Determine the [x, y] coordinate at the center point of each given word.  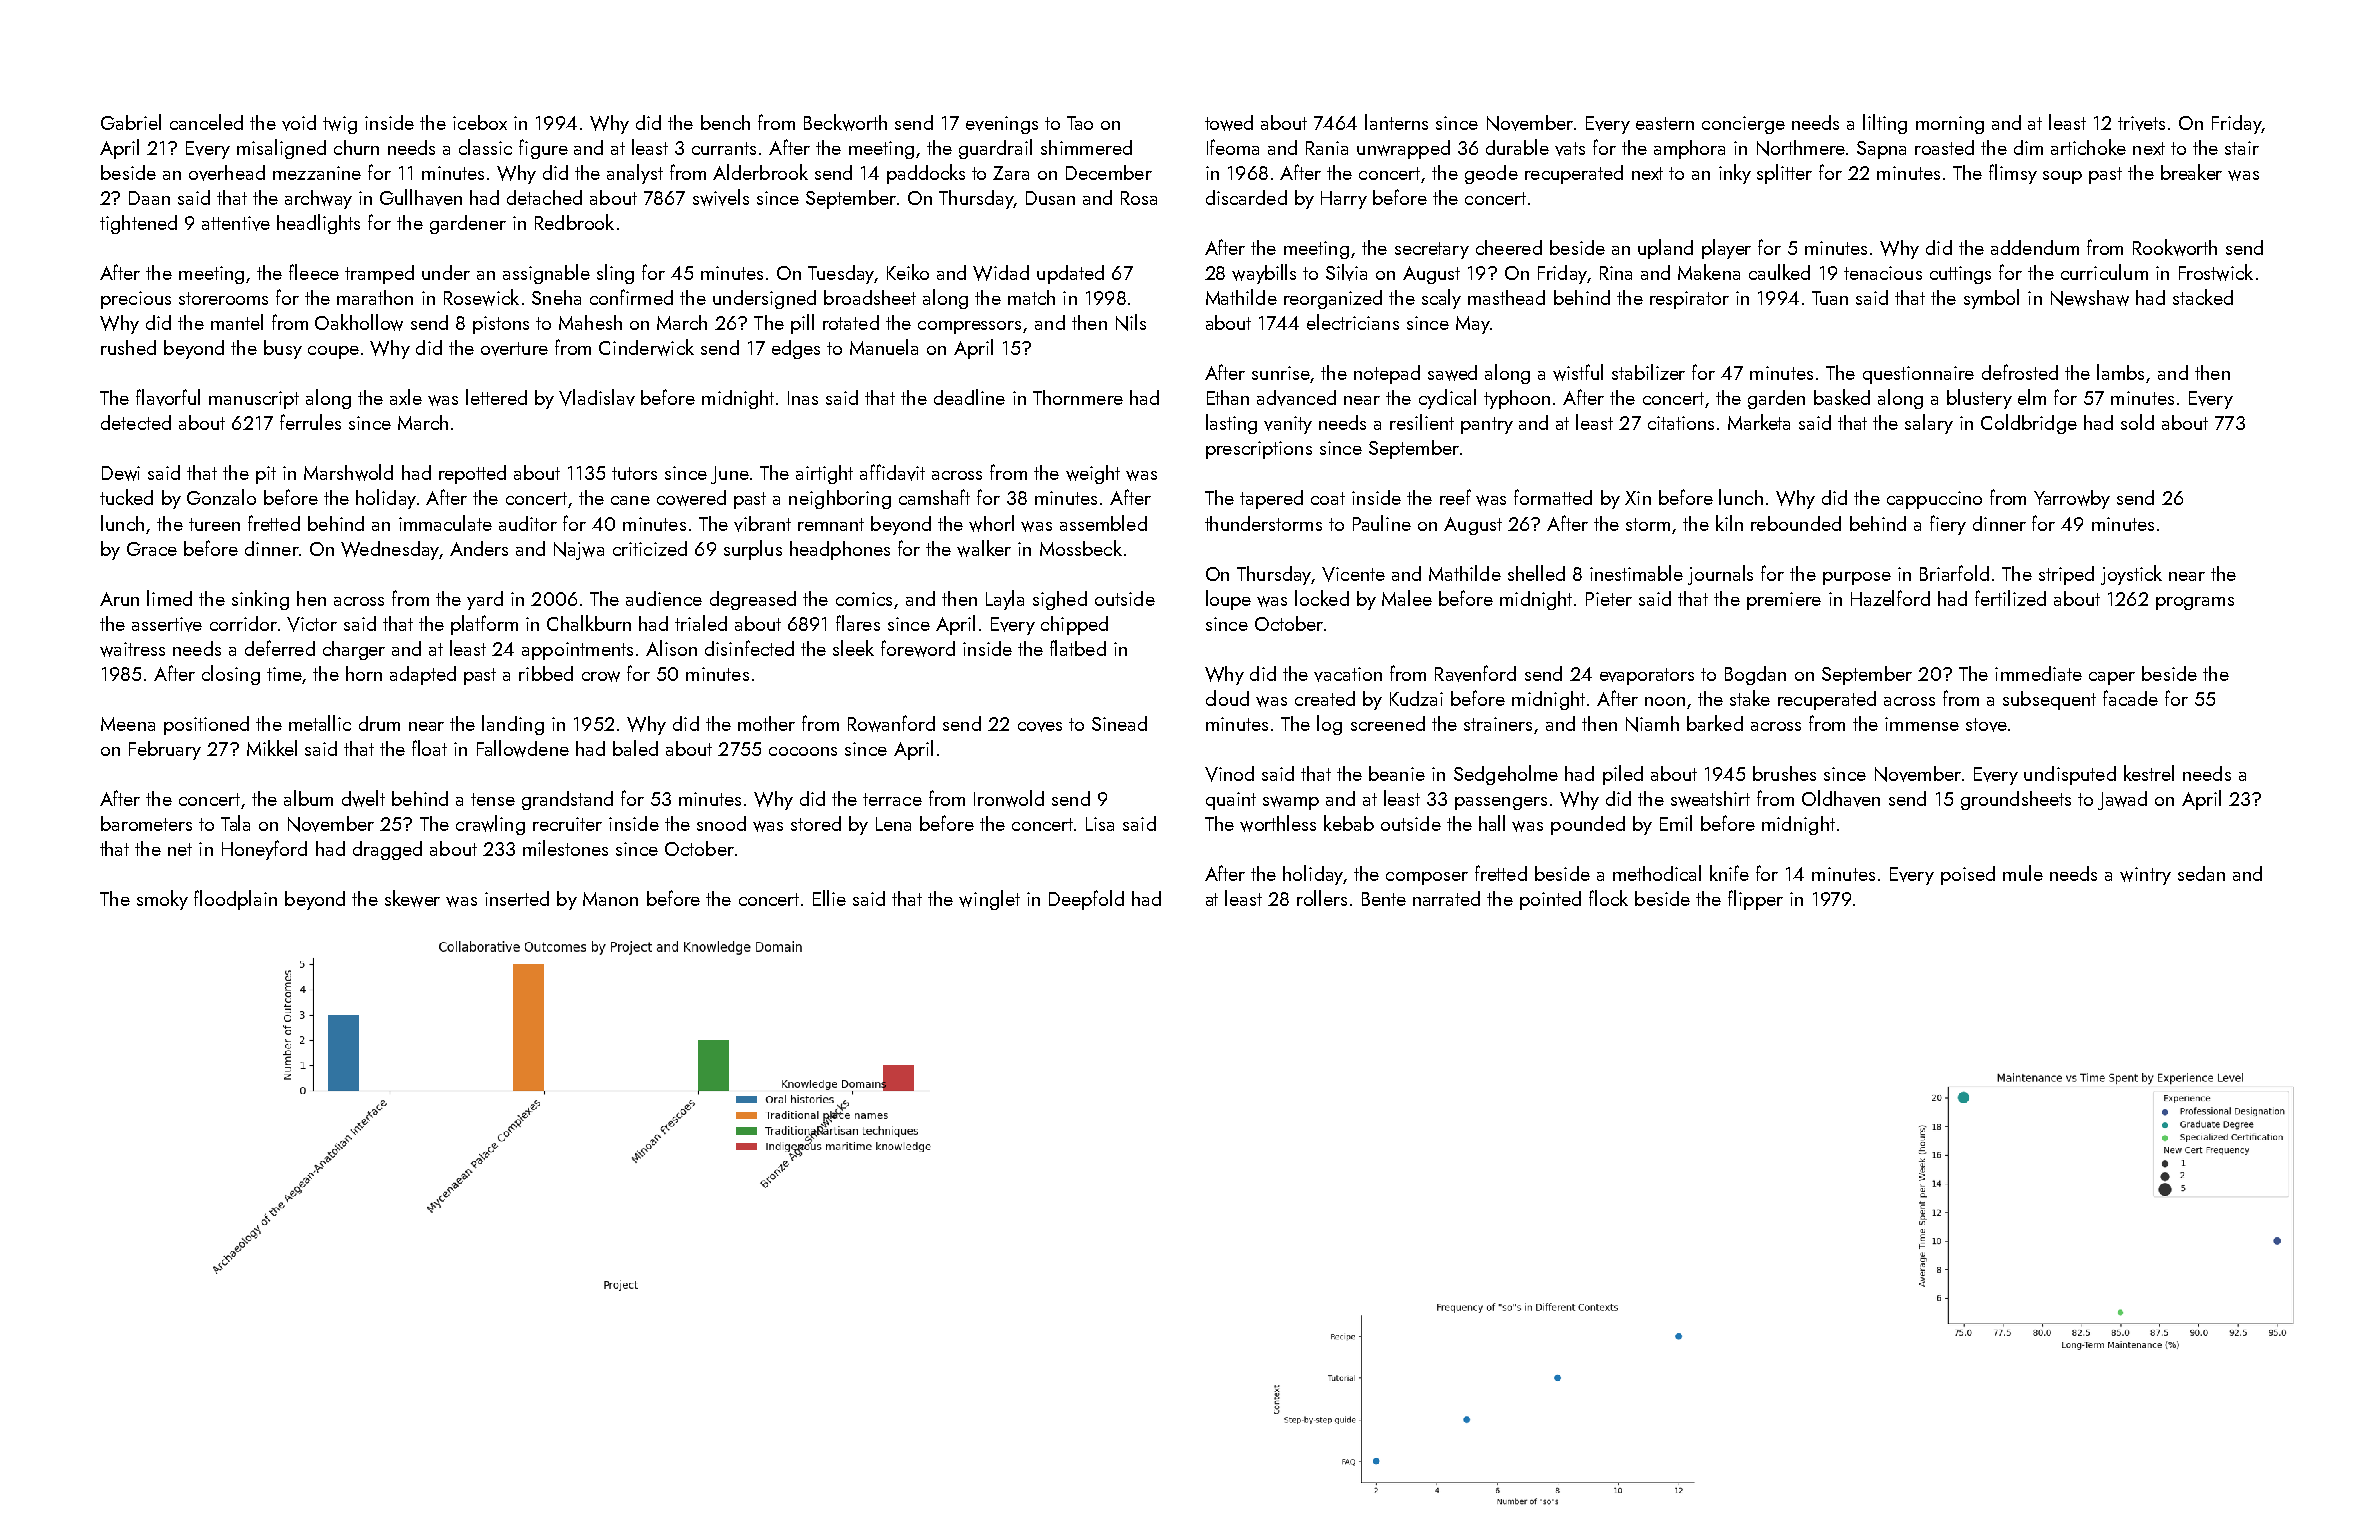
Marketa [1759, 422]
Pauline [1382, 523]
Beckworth [845, 122]
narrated [1446, 898]
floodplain [235, 900]
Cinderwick [646, 347]
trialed [701, 623]
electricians [1353, 322]
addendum [2035, 247]
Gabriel [131, 122]
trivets [2141, 123]
